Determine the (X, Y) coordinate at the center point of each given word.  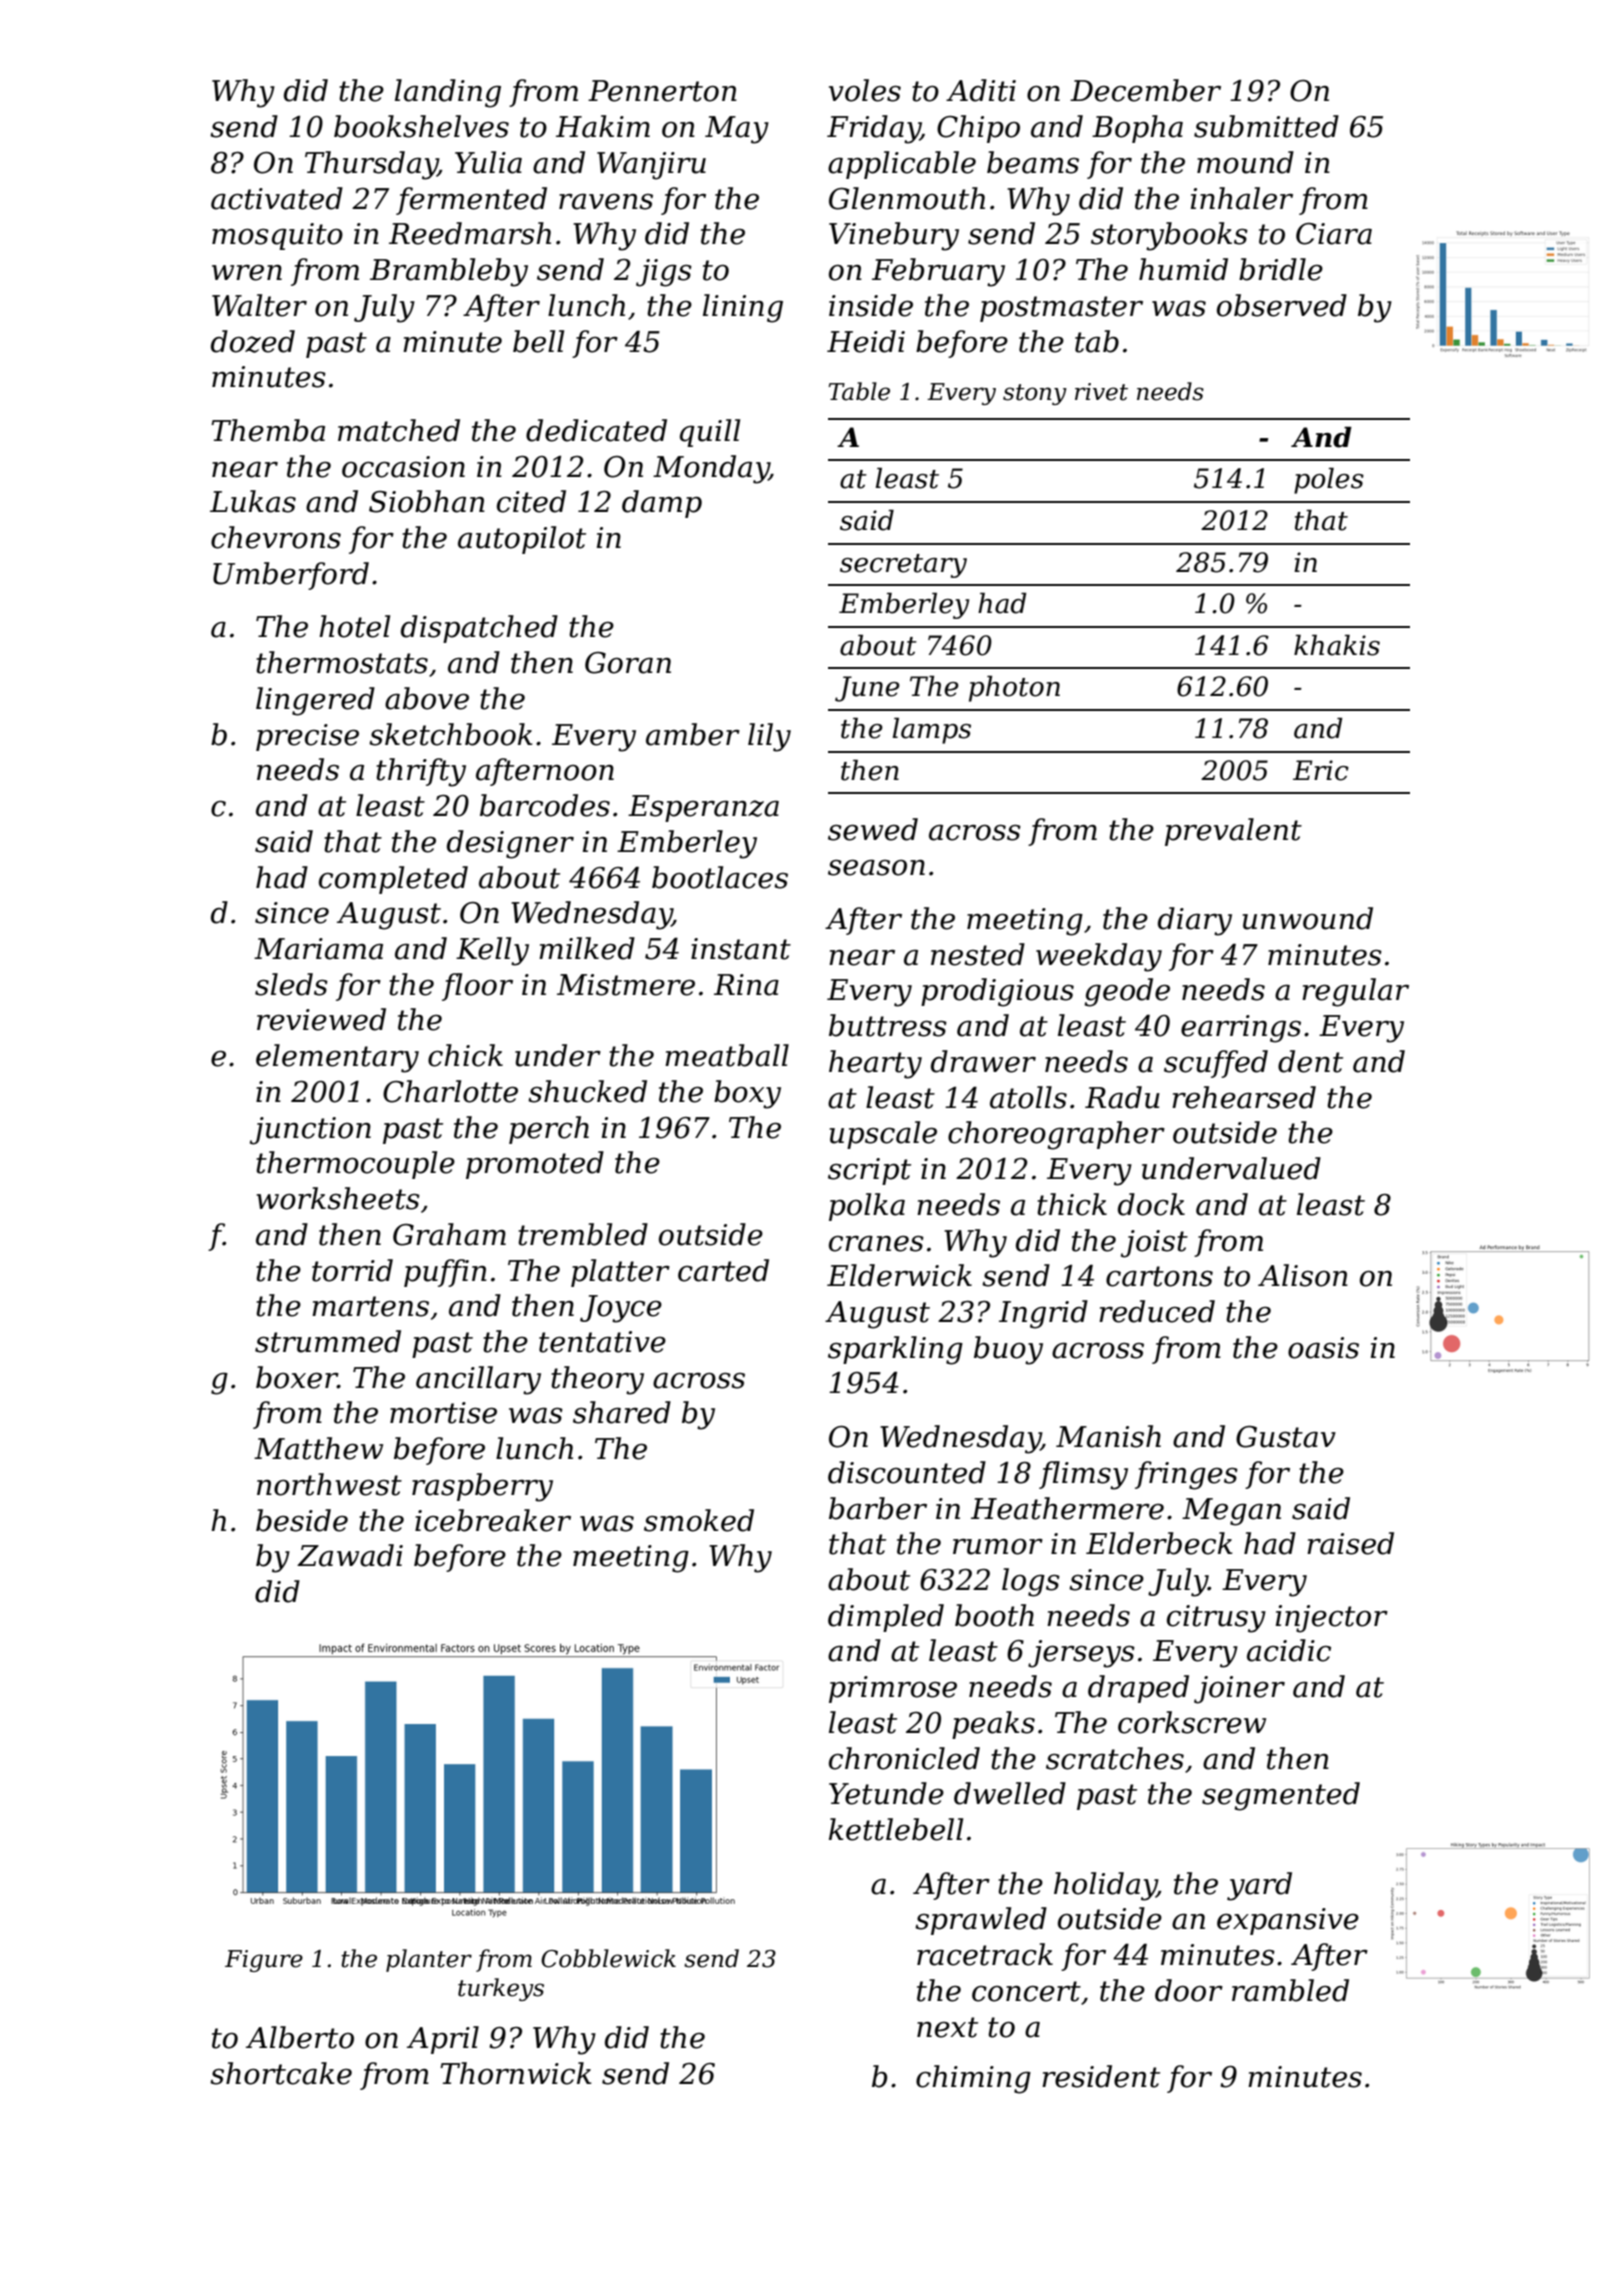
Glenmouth (907, 198)
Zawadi (350, 1555)
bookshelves (421, 126)
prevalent (1233, 832)
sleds (291, 984)
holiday (1105, 1886)
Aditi (981, 90)
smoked (699, 1520)
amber (693, 734)
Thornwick (516, 2073)
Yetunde (886, 1793)
